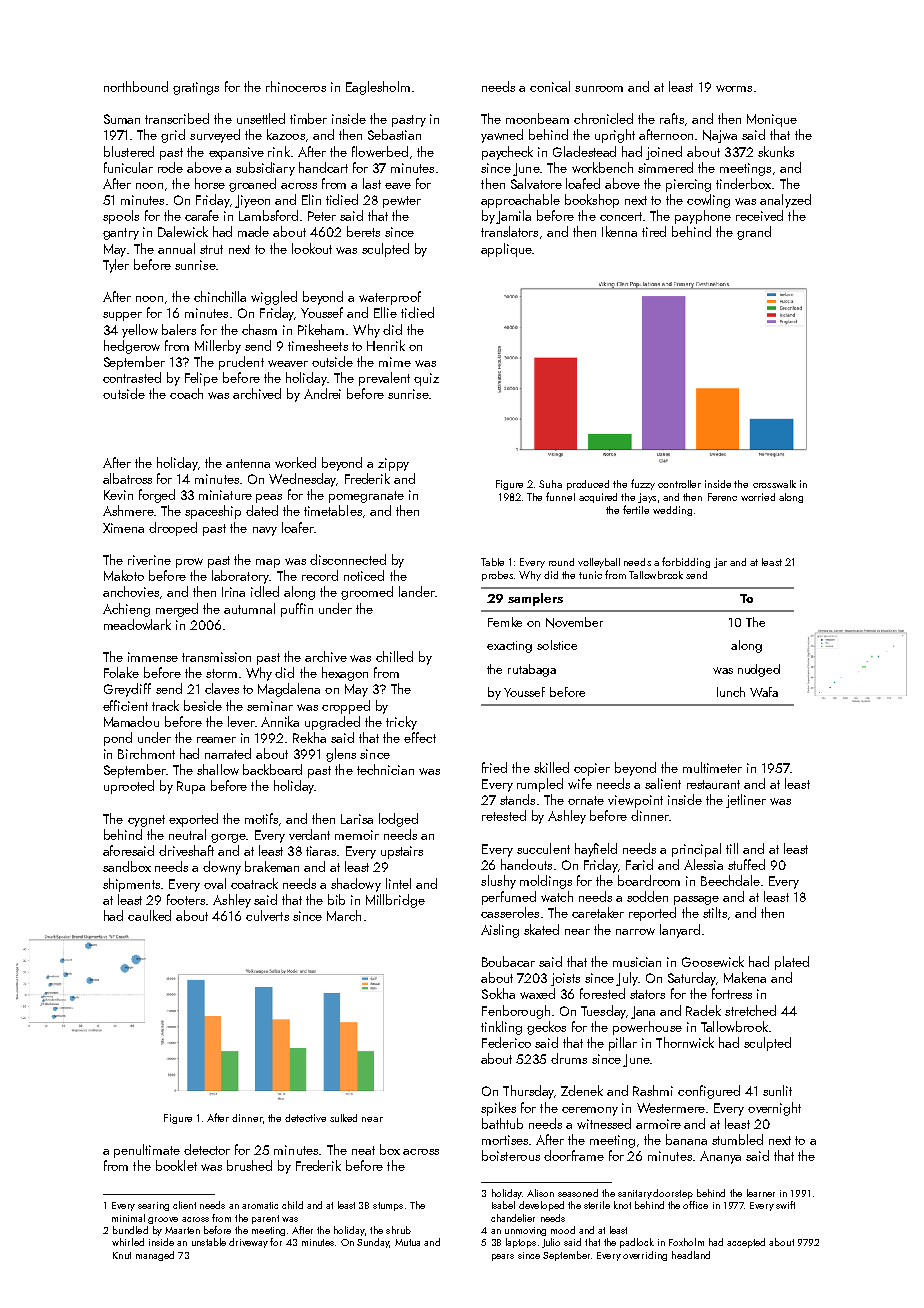 This page has height=1308, width=924. Describe the element at coordinates (402, 852) in the page. I see `upstairs` at that location.
